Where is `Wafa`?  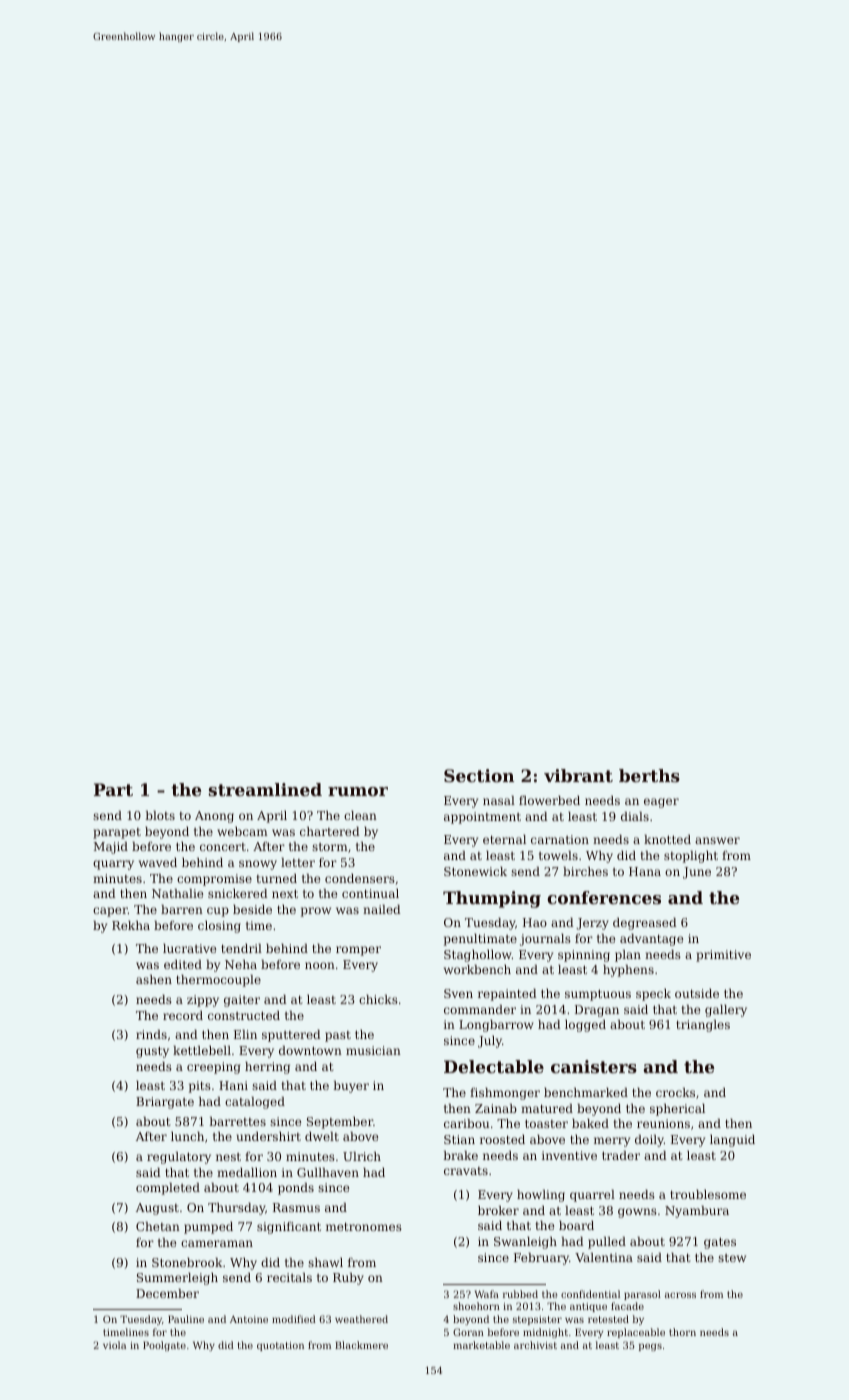
Wafa is located at coordinates (487, 1294).
